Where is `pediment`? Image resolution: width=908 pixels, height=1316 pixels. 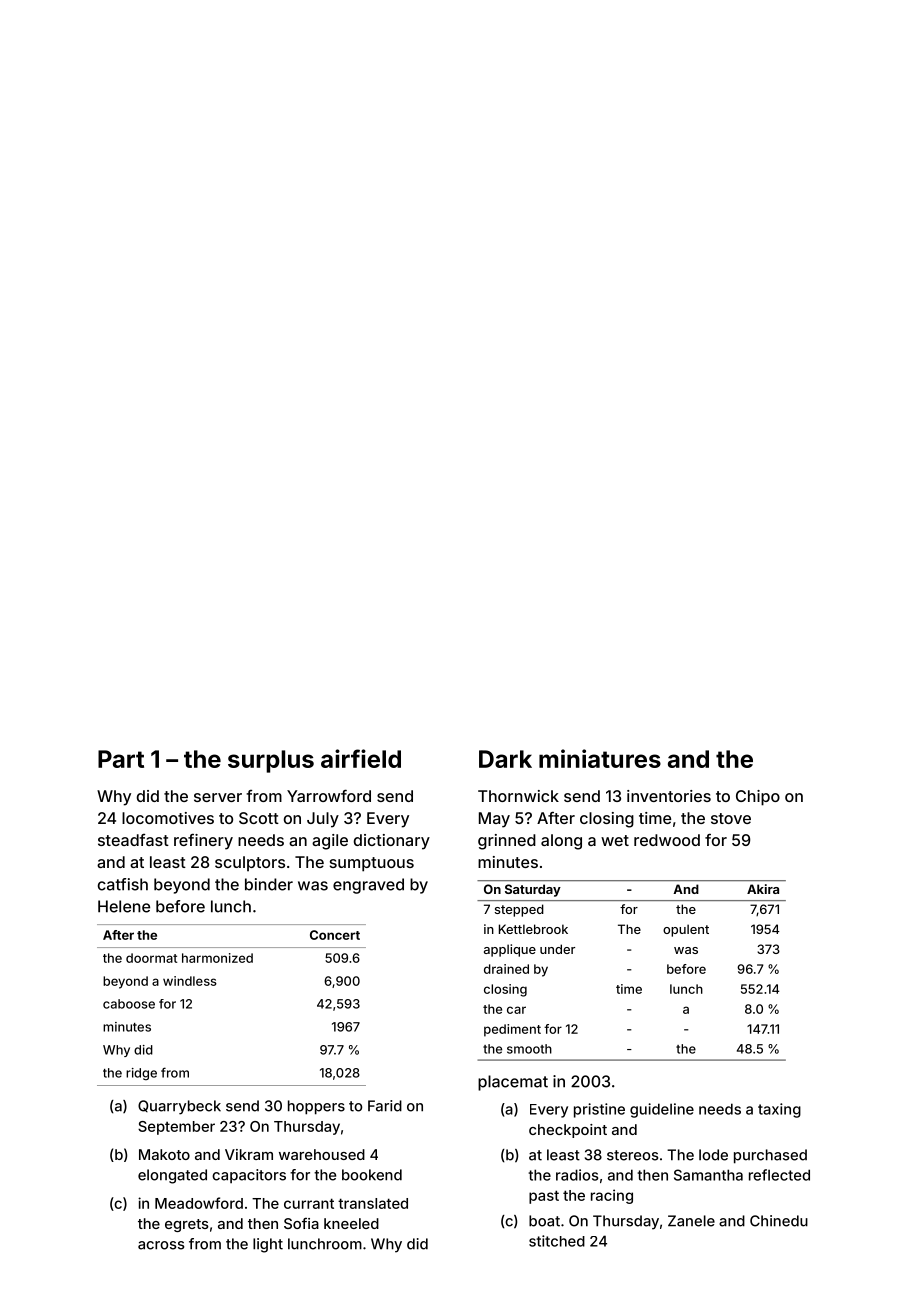
pediment is located at coordinates (512, 1030).
